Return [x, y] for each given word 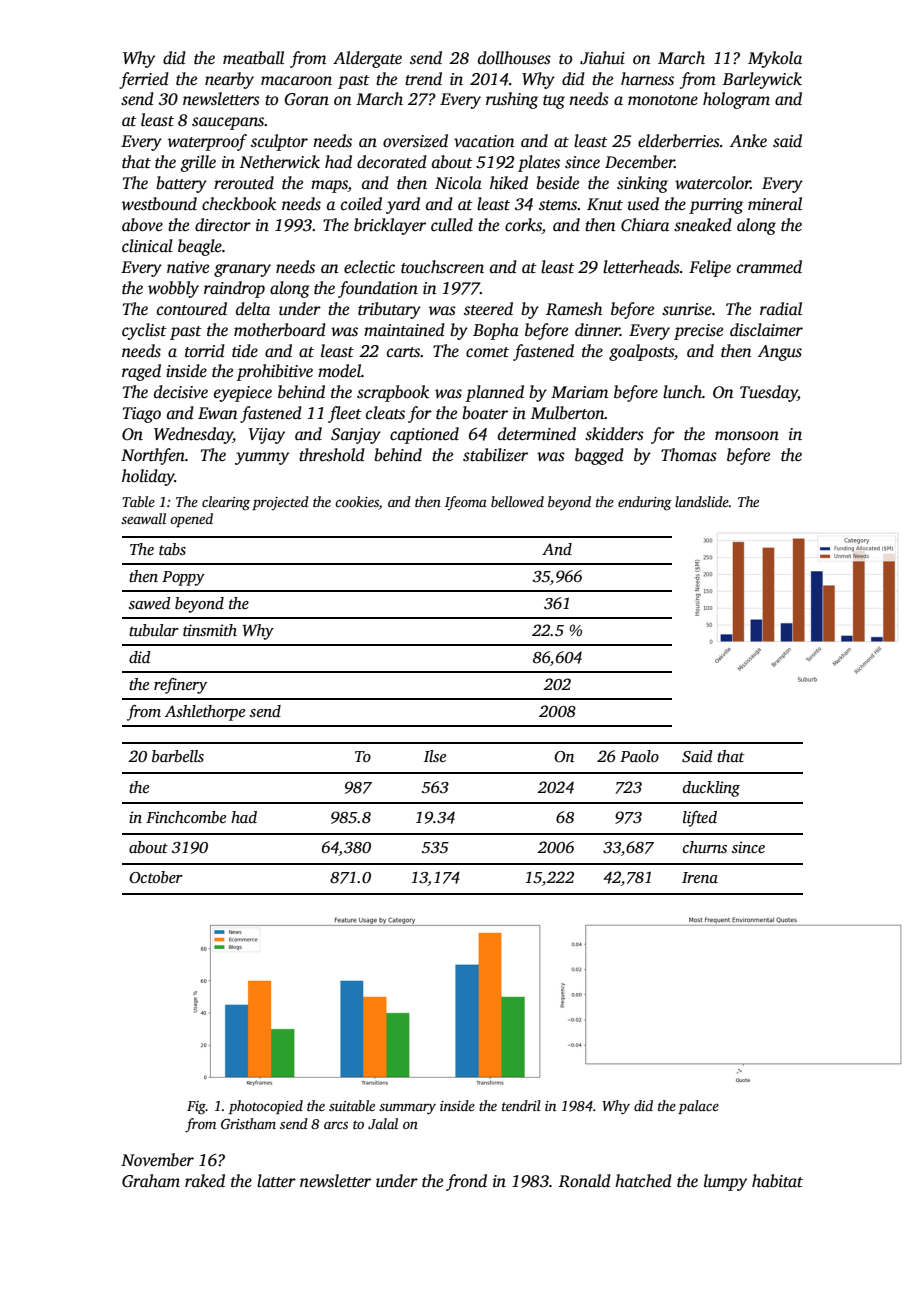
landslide [702, 501]
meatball [253, 58]
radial [781, 308]
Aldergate [367, 59]
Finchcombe [186, 817]
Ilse [435, 756]
